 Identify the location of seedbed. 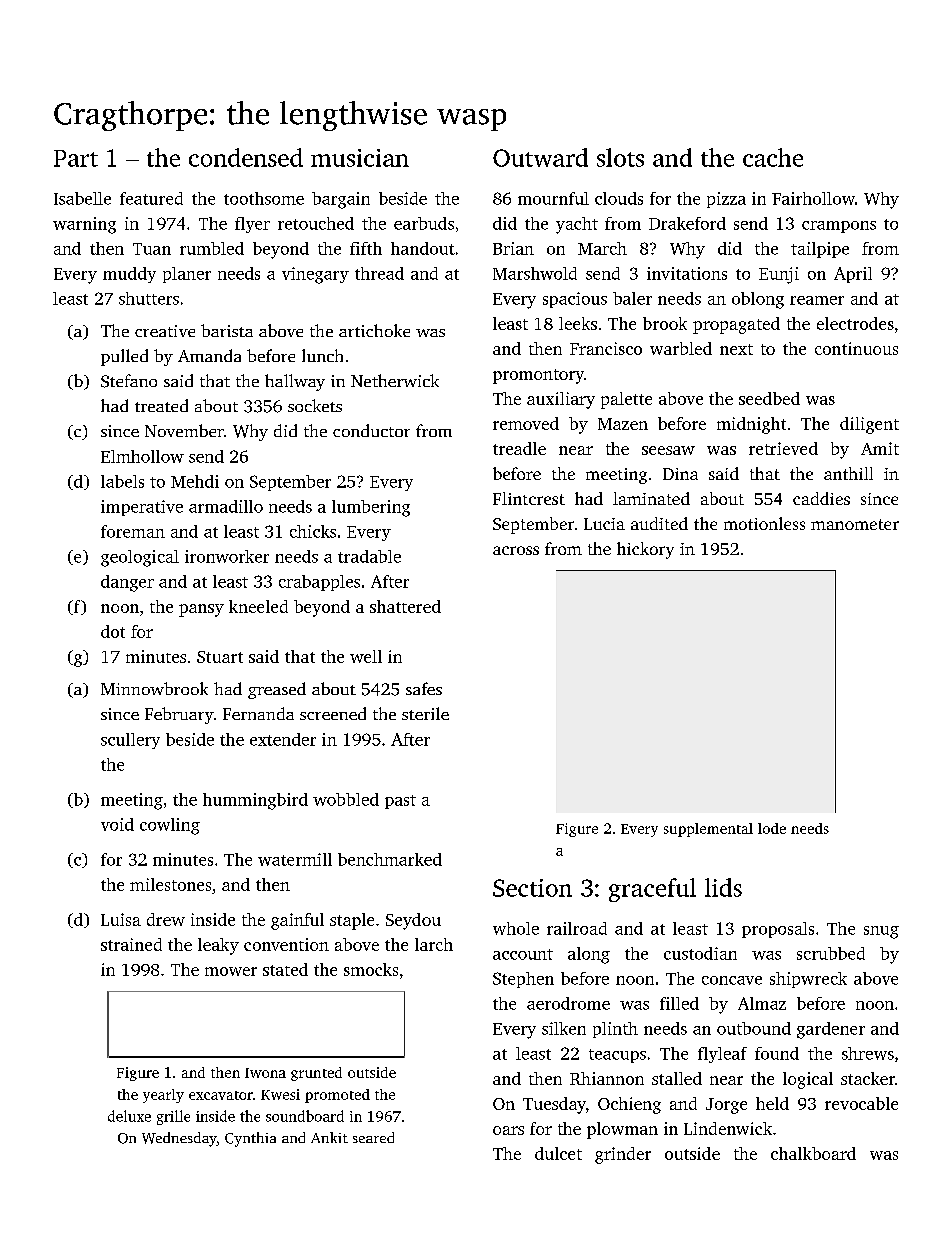
(769, 398).
